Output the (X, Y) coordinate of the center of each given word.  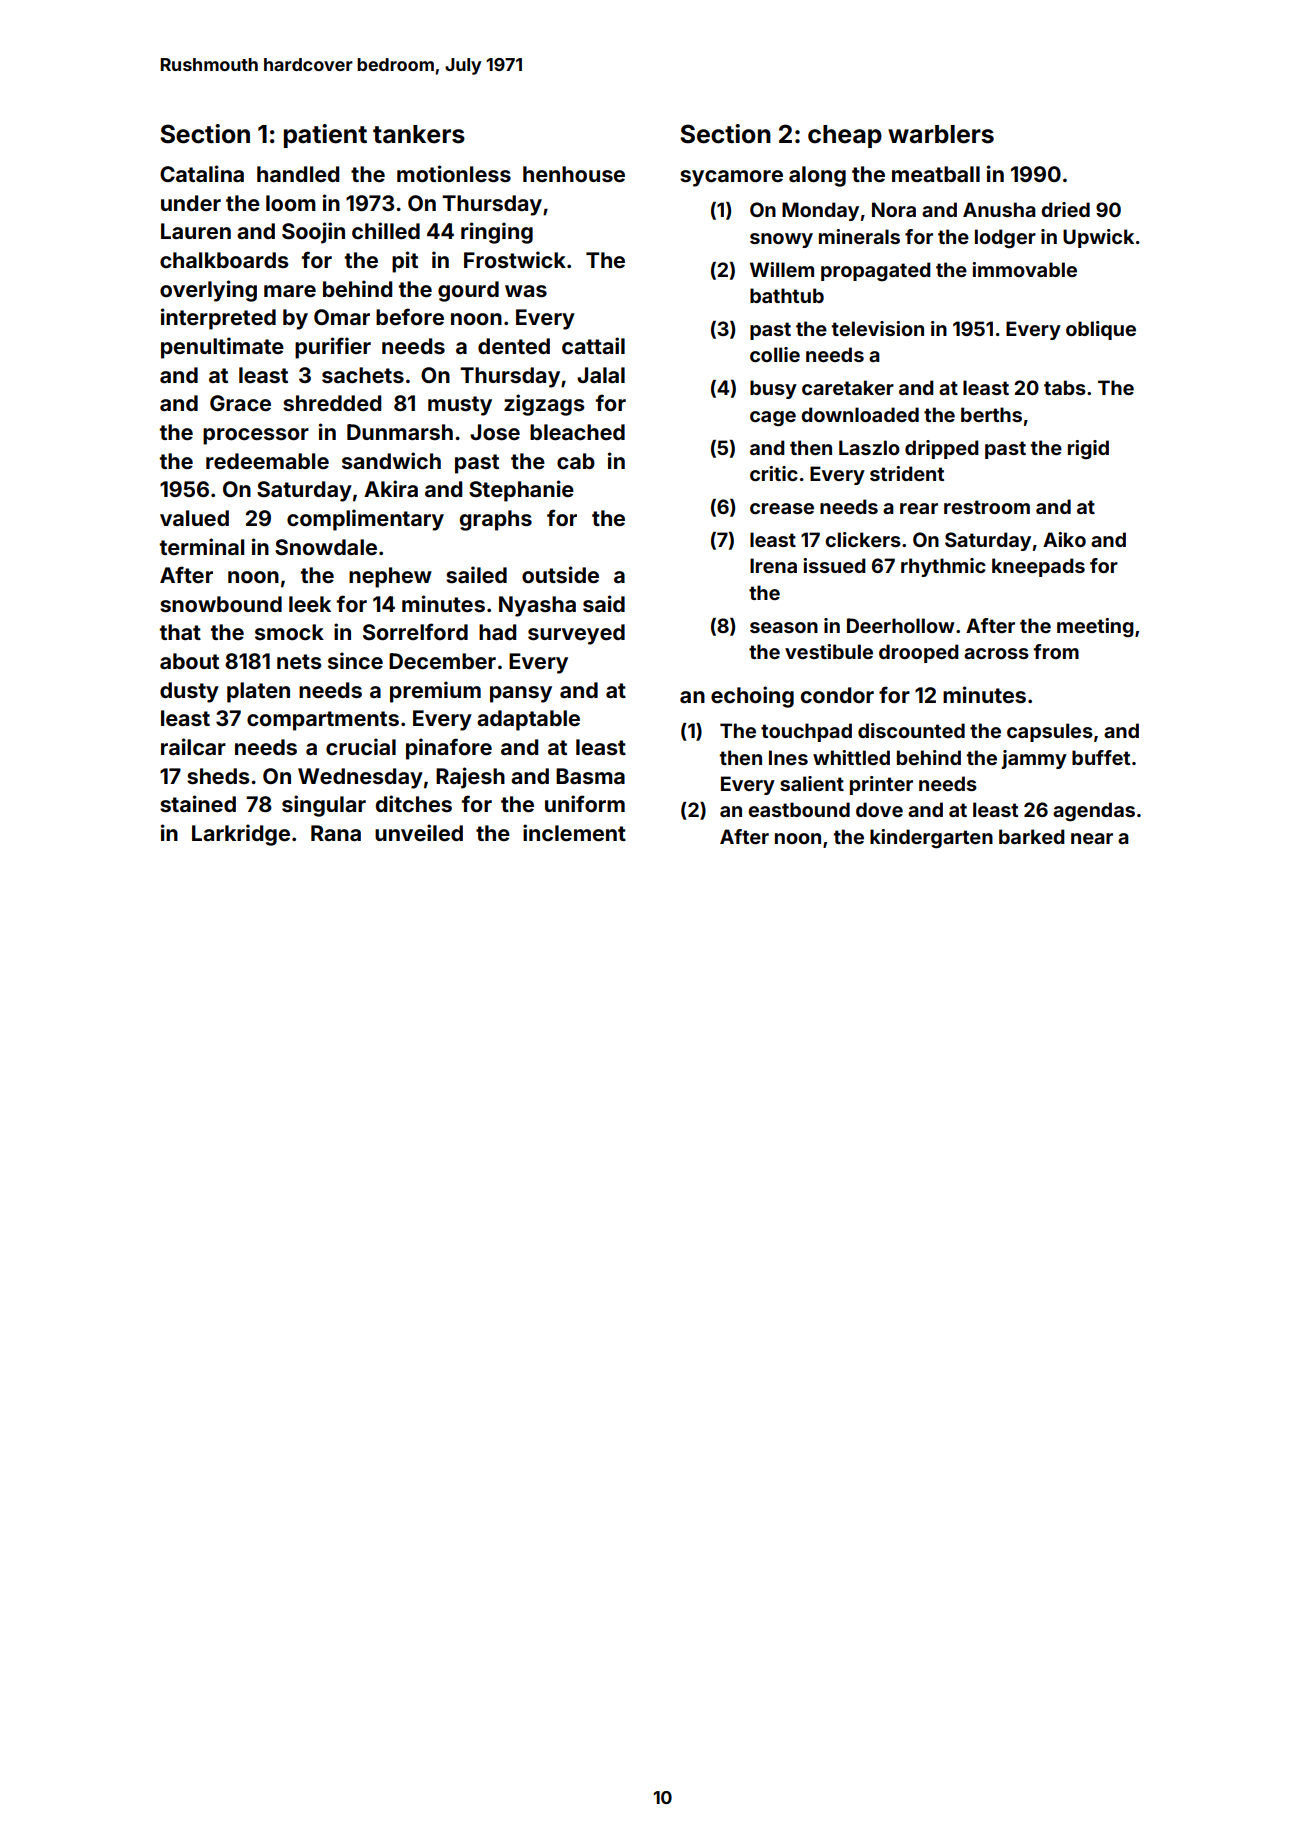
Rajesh (470, 778)
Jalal (601, 375)
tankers (419, 134)
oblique (1101, 330)
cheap (845, 136)
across (996, 653)
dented (514, 346)
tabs (1065, 387)
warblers (941, 134)
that (180, 632)
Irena (773, 565)
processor (256, 436)
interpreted (218, 319)
